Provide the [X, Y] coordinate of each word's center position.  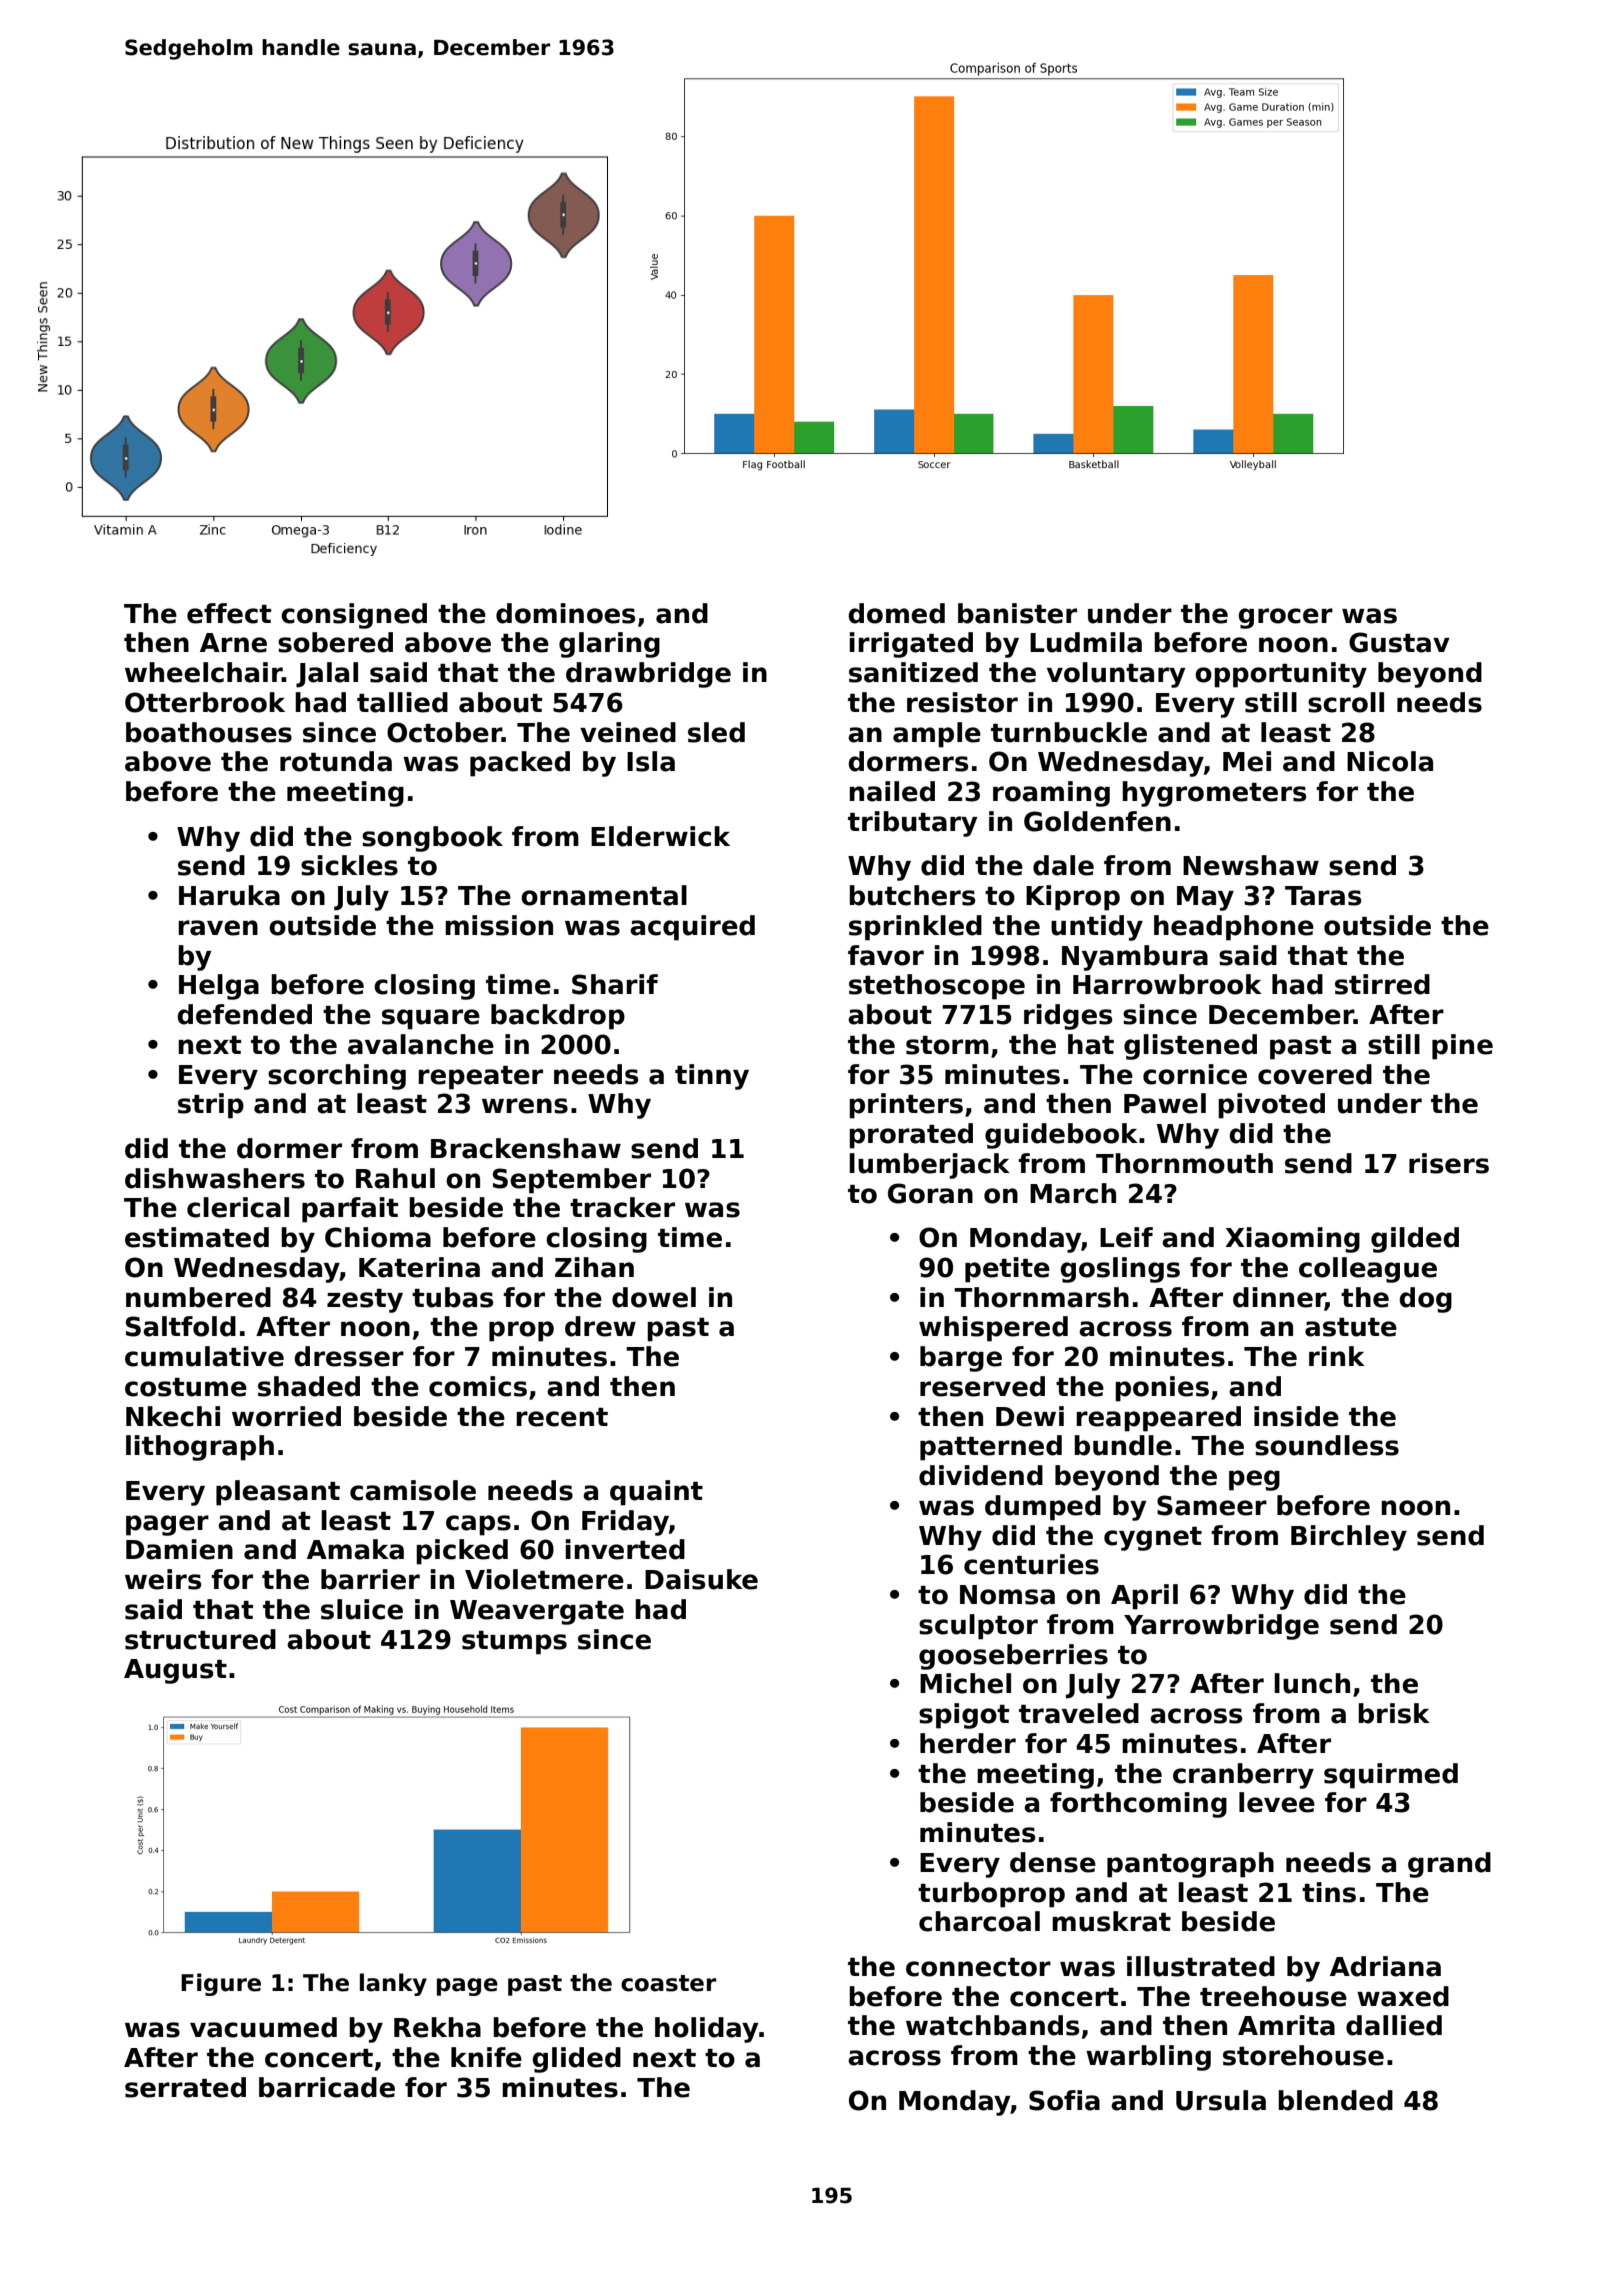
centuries [1031, 1564]
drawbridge [648, 675]
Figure [221, 1984]
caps [478, 1525]
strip [211, 1106]
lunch [1312, 1683]
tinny [712, 1077]
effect [229, 613]
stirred [1382, 984]
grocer [1285, 618]
